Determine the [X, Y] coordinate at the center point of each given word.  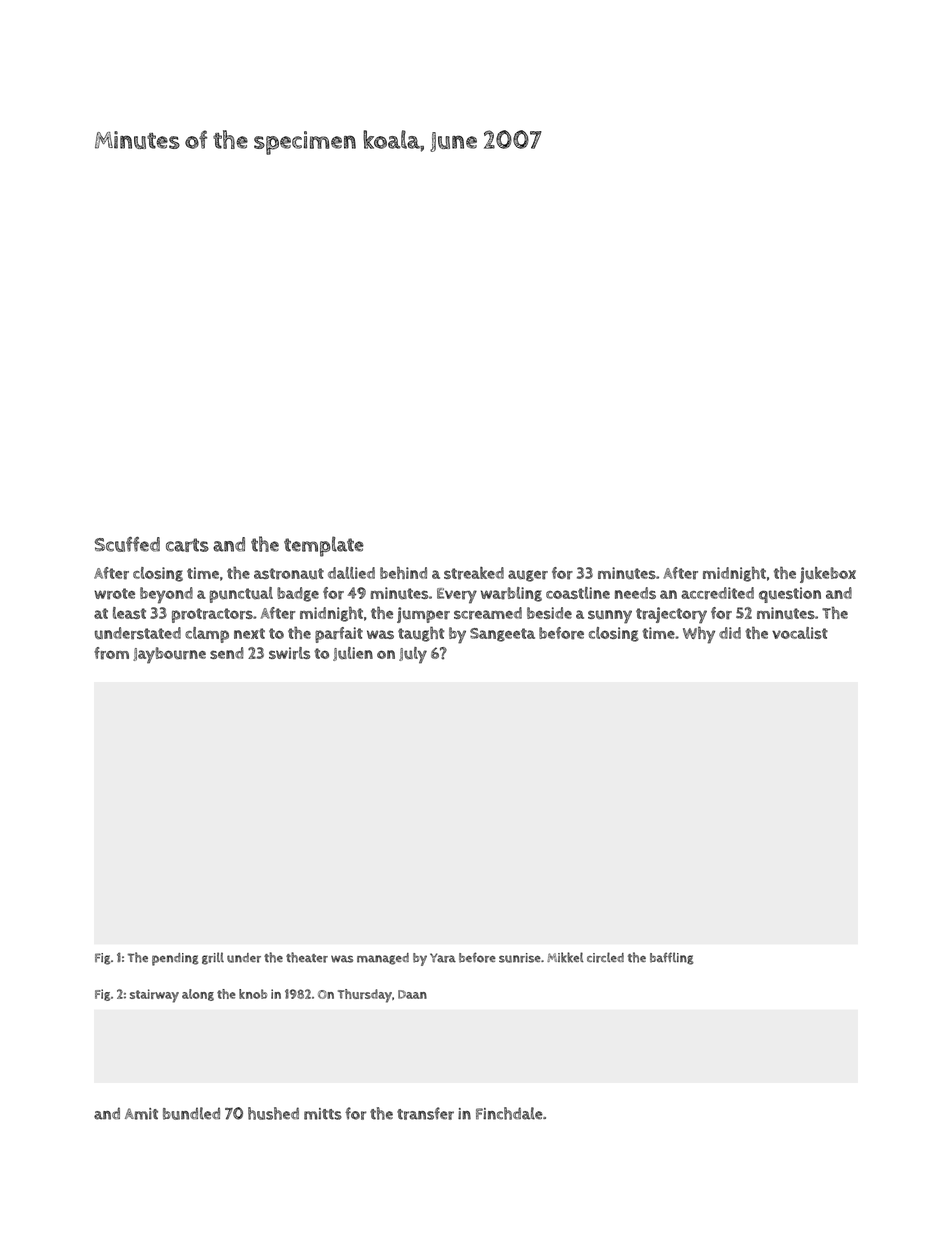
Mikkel [565, 957]
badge [298, 594]
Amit [141, 1114]
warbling [511, 594]
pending [175, 959]
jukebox [828, 575]
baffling [672, 958]
